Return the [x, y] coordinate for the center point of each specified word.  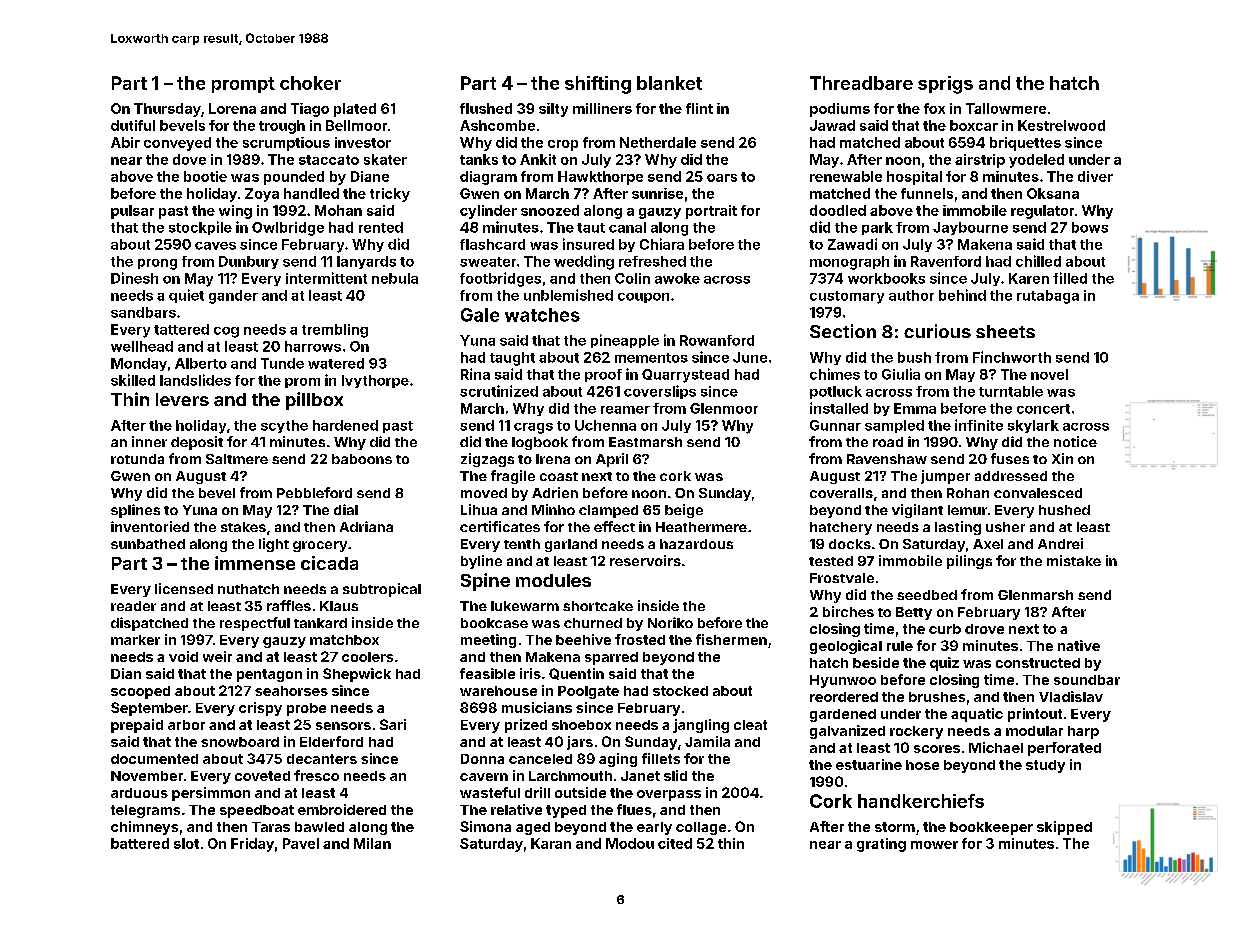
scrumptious [286, 144]
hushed [1064, 510]
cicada [329, 563]
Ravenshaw [887, 459]
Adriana [366, 526]
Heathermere [701, 527]
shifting [598, 85]
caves [215, 246]
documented [154, 759]
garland [571, 545]
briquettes [1025, 144]
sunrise [657, 193]
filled [1070, 278]
